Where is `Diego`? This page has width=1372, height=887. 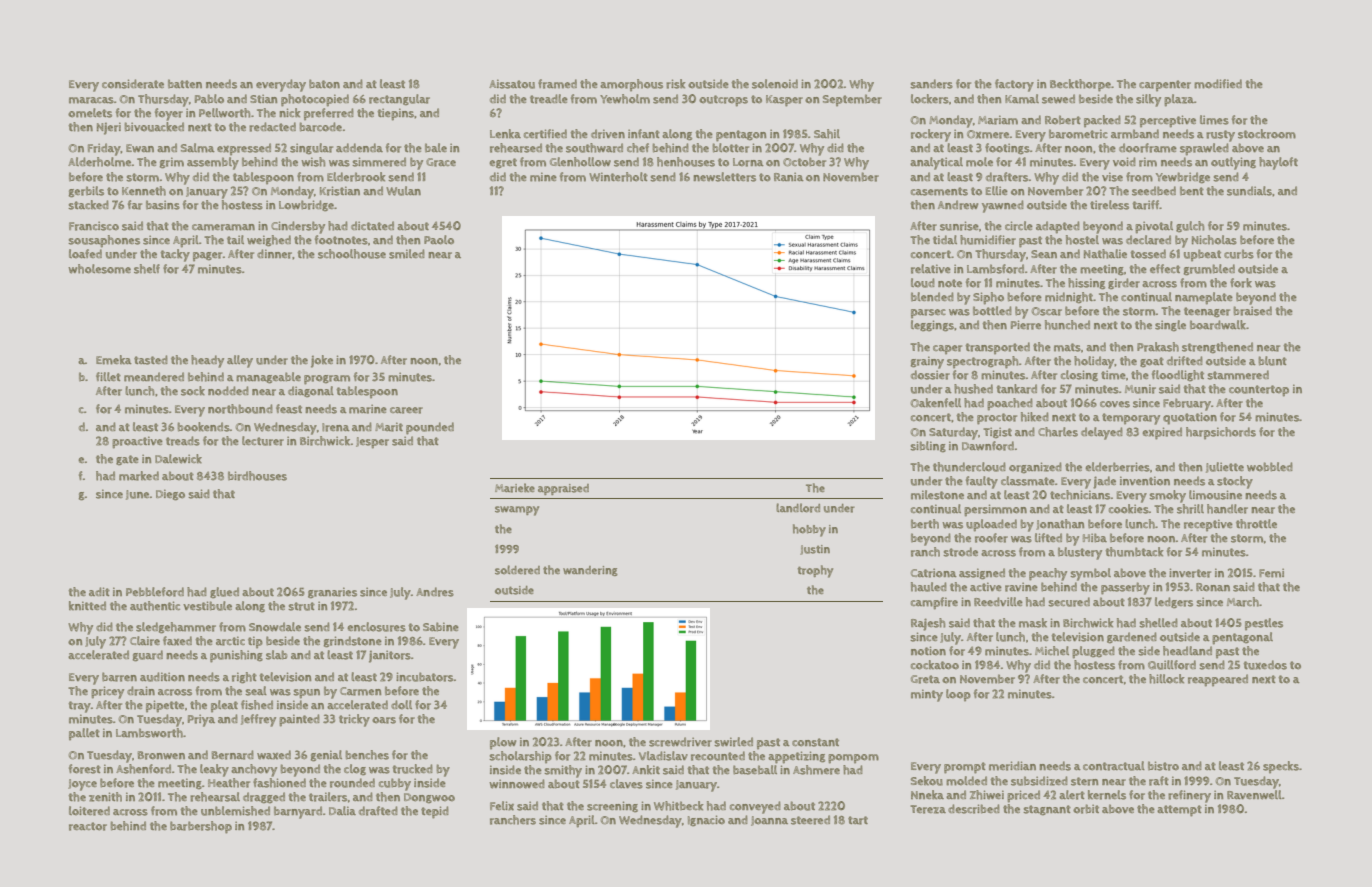
Diego is located at coordinates (170, 495).
